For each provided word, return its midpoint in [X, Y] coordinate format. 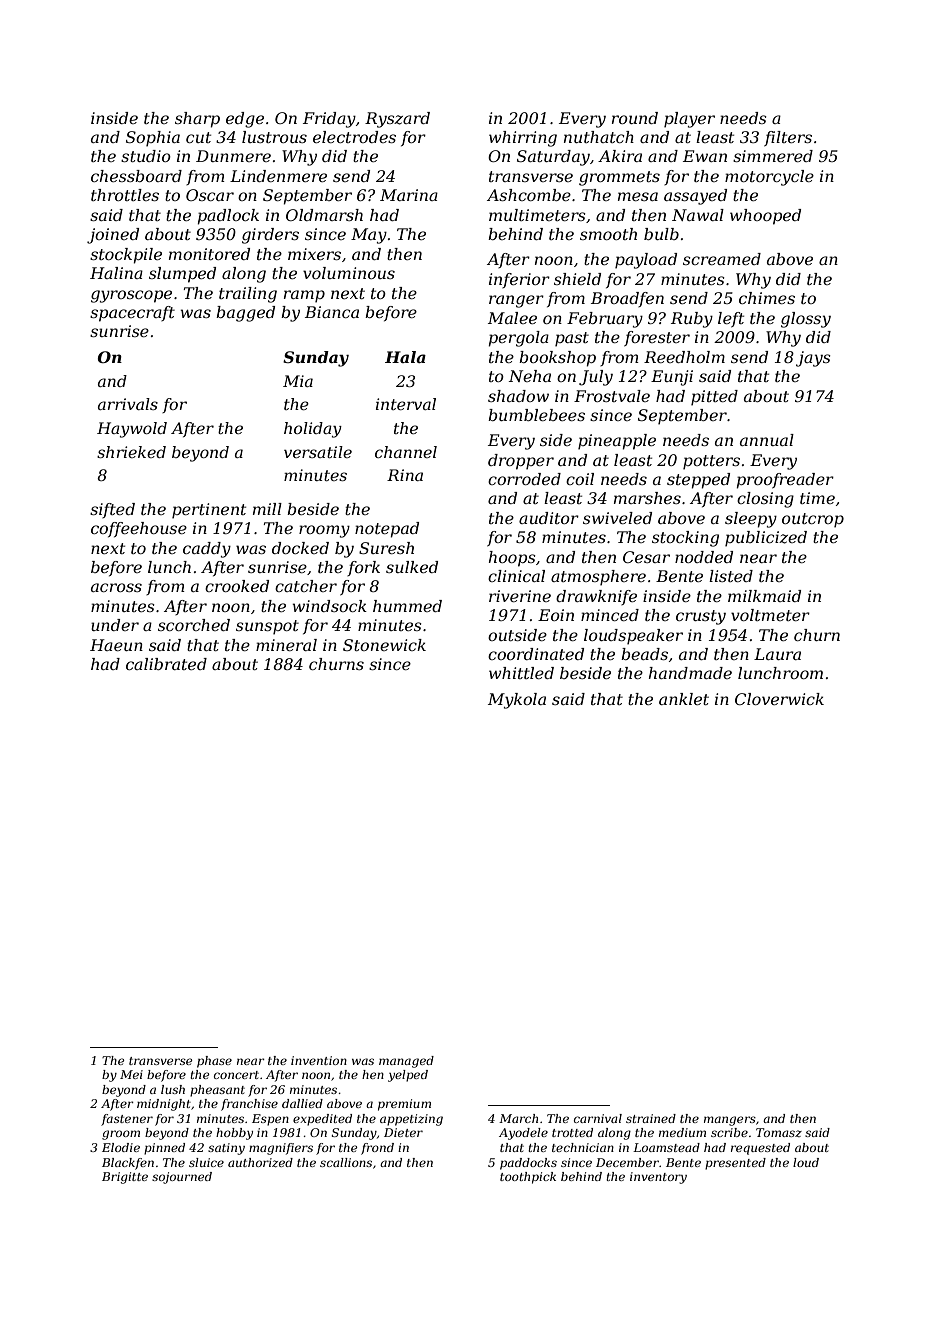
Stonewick [384, 645]
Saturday [553, 158]
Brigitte [125, 1178]
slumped [182, 275]
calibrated [166, 664]
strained [651, 1118]
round [635, 118]
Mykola [517, 701]
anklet [684, 699]
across [116, 587]
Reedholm [684, 357]
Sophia [153, 139]
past [572, 339]
